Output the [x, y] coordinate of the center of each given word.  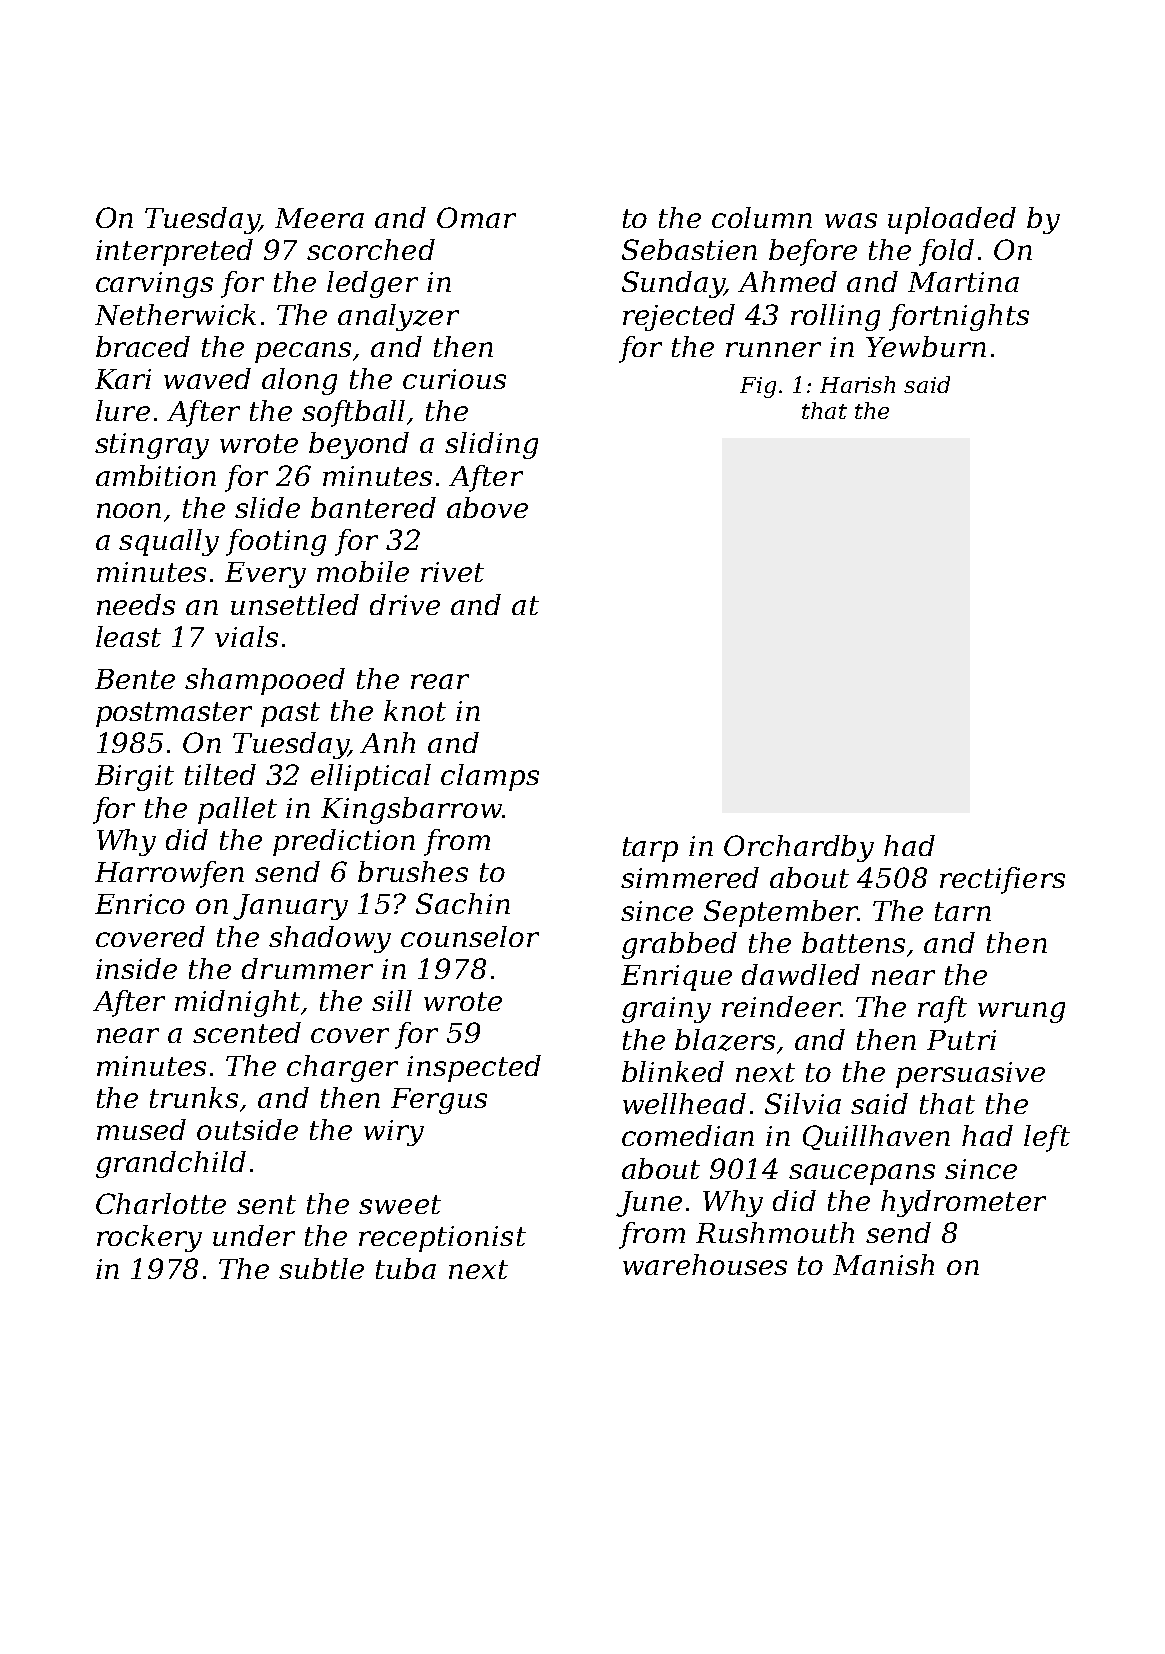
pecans [303, 352]
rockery [149, 1238]
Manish [883, 1264]
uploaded [952, 220]
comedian [688, 1135]
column [762, 217]
